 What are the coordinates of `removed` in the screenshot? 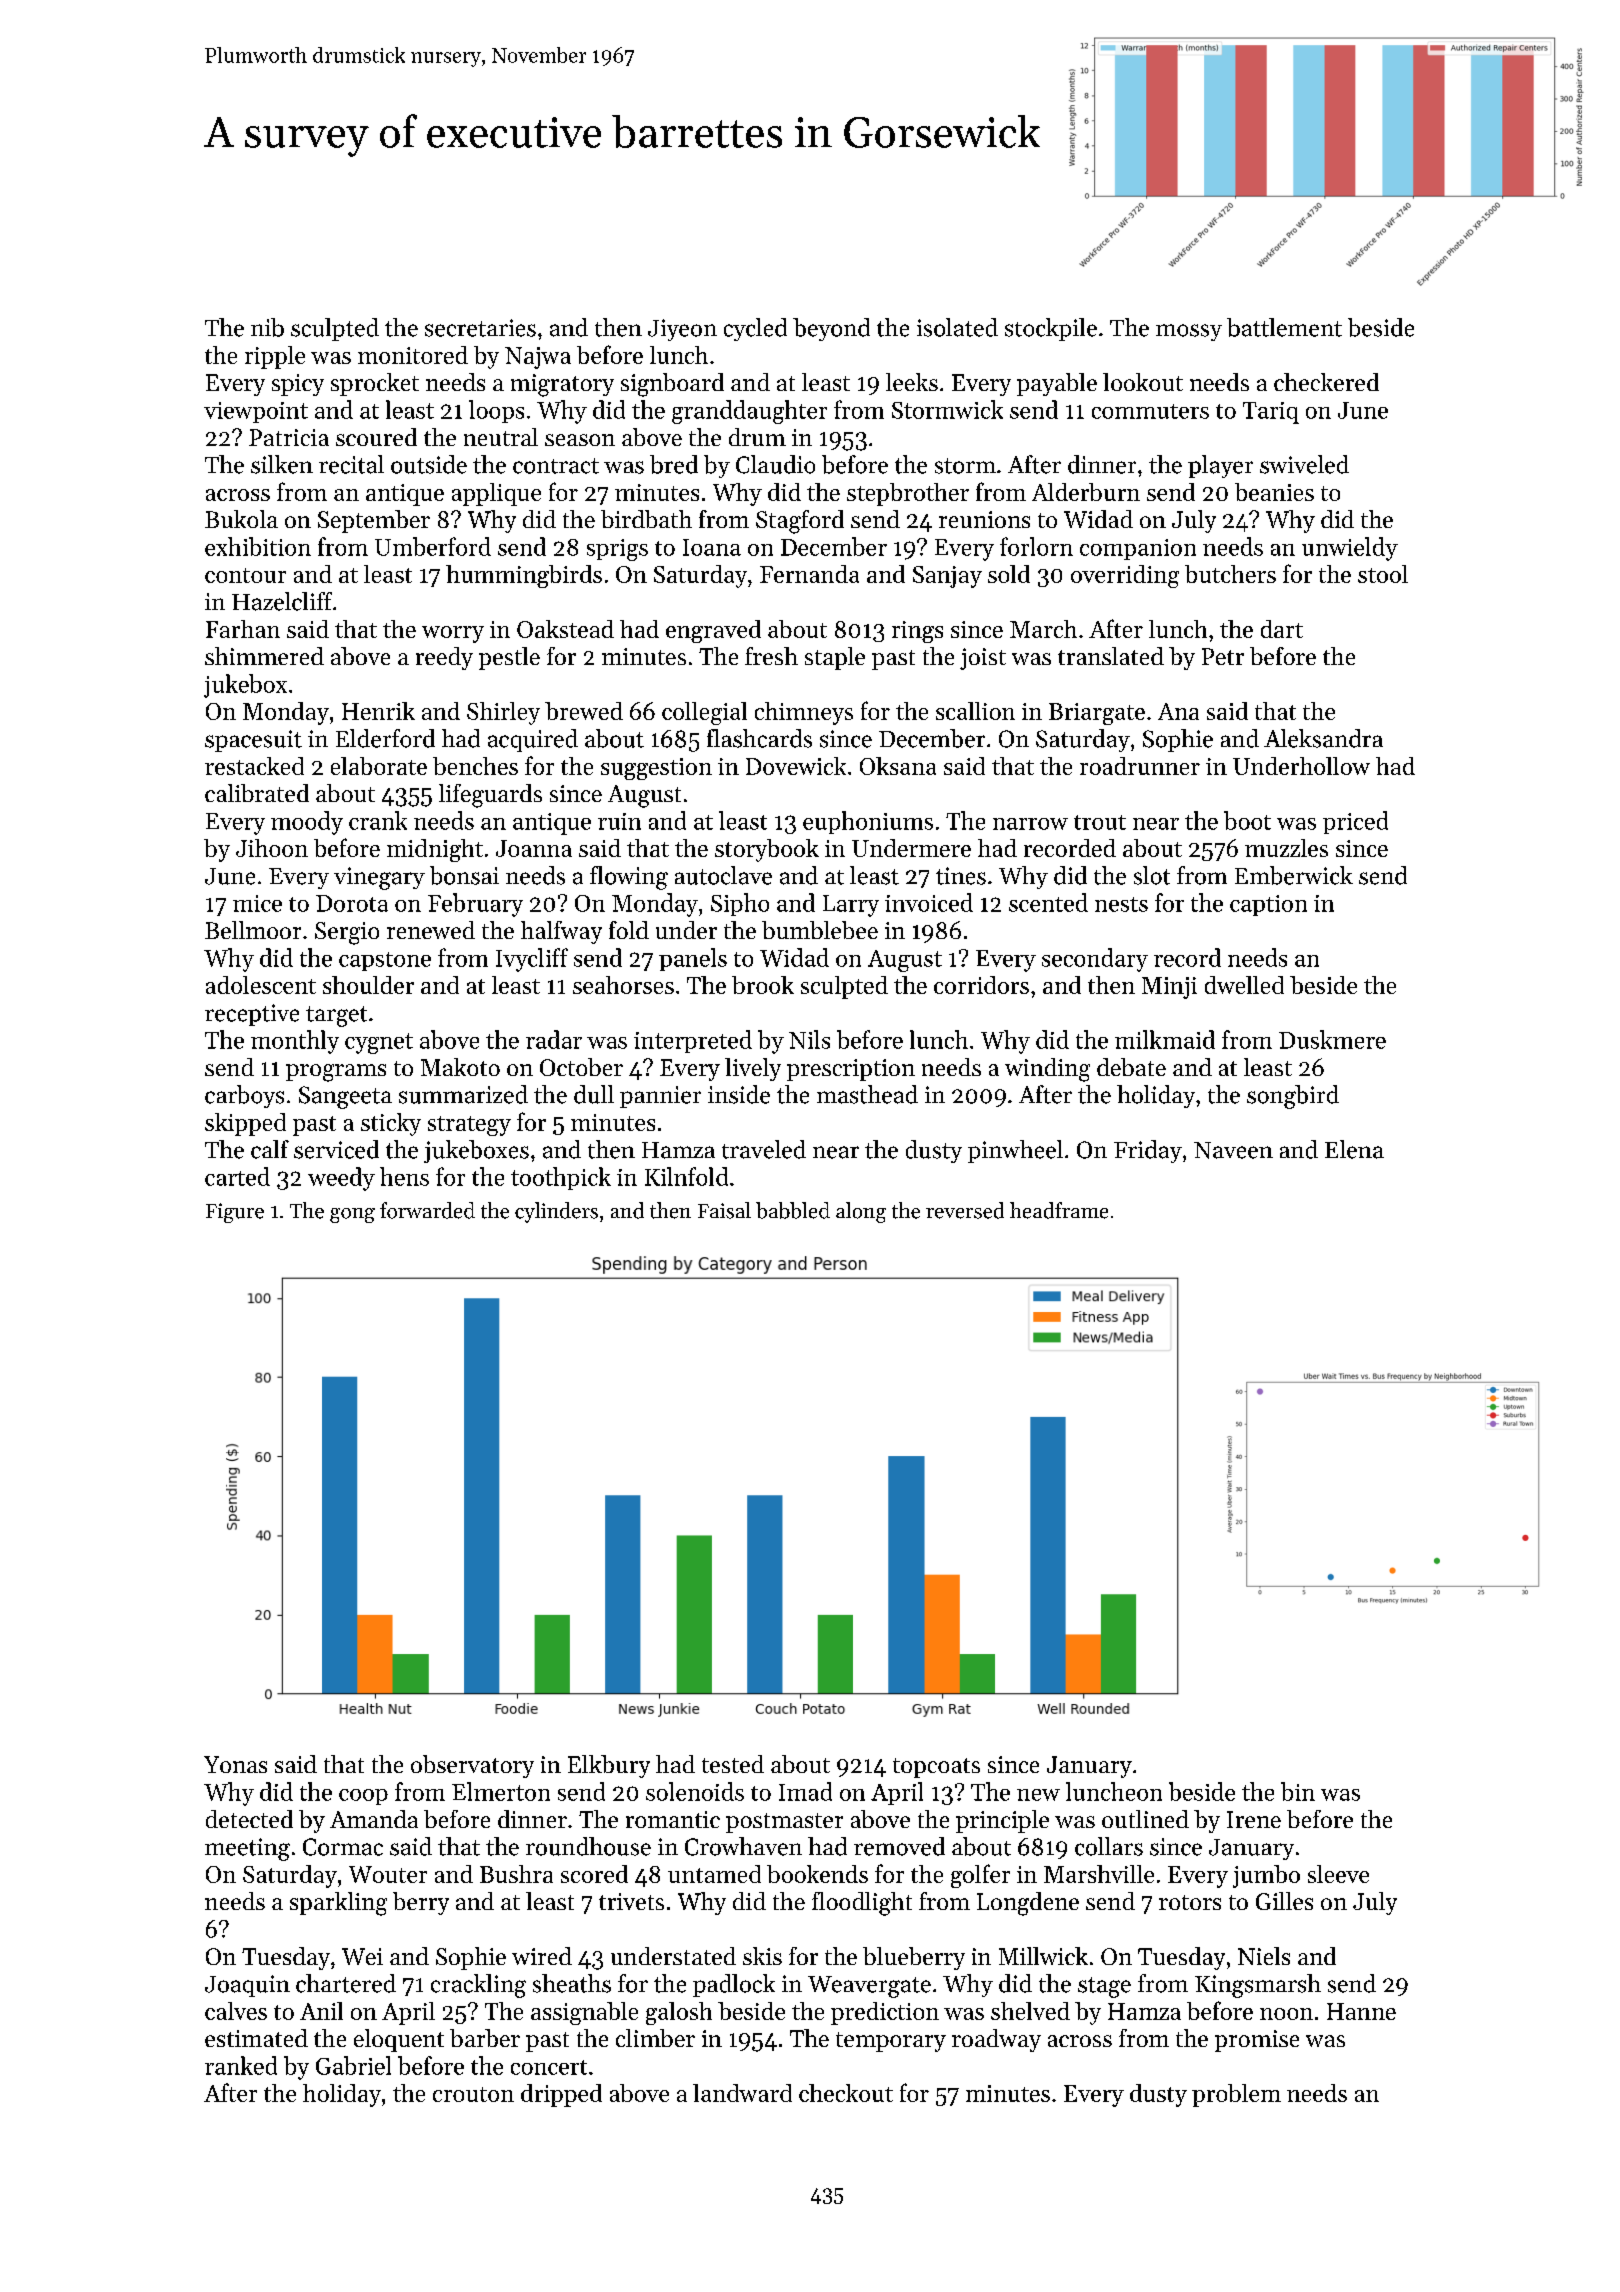 It's located at (899, 1846).
